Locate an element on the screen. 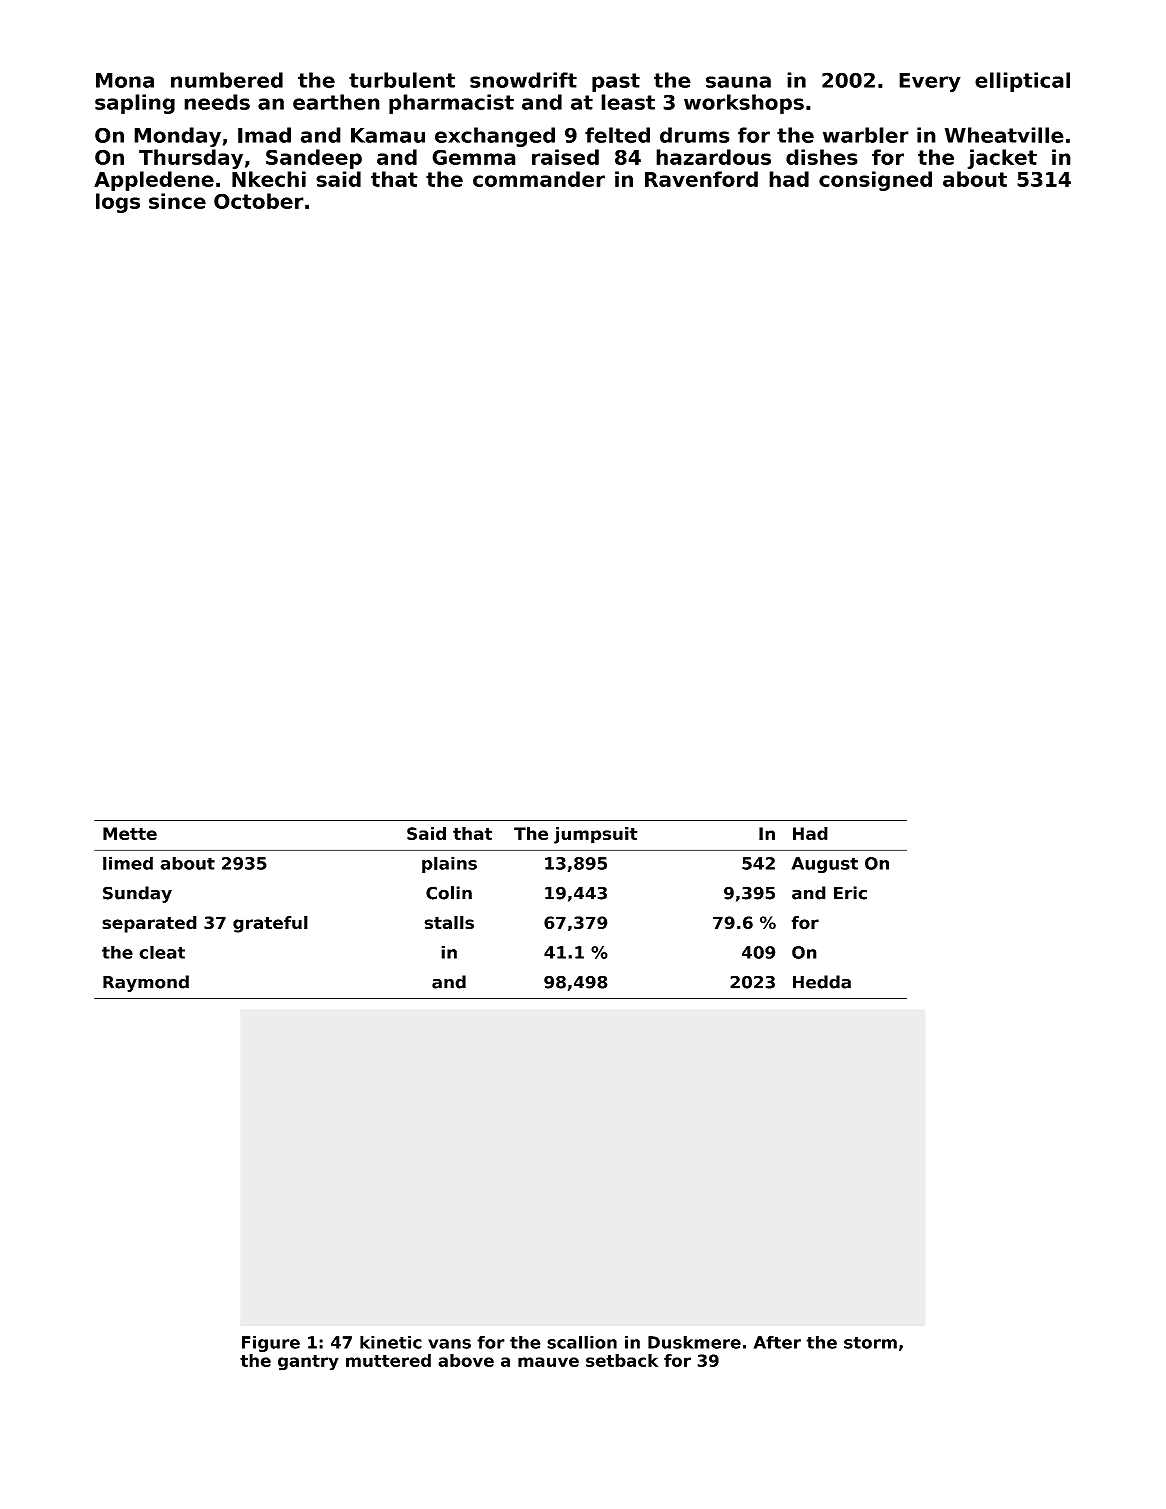 The width and height of the screenshot is (1166, 1509). Hedda is located at coordinates (822, 982).
